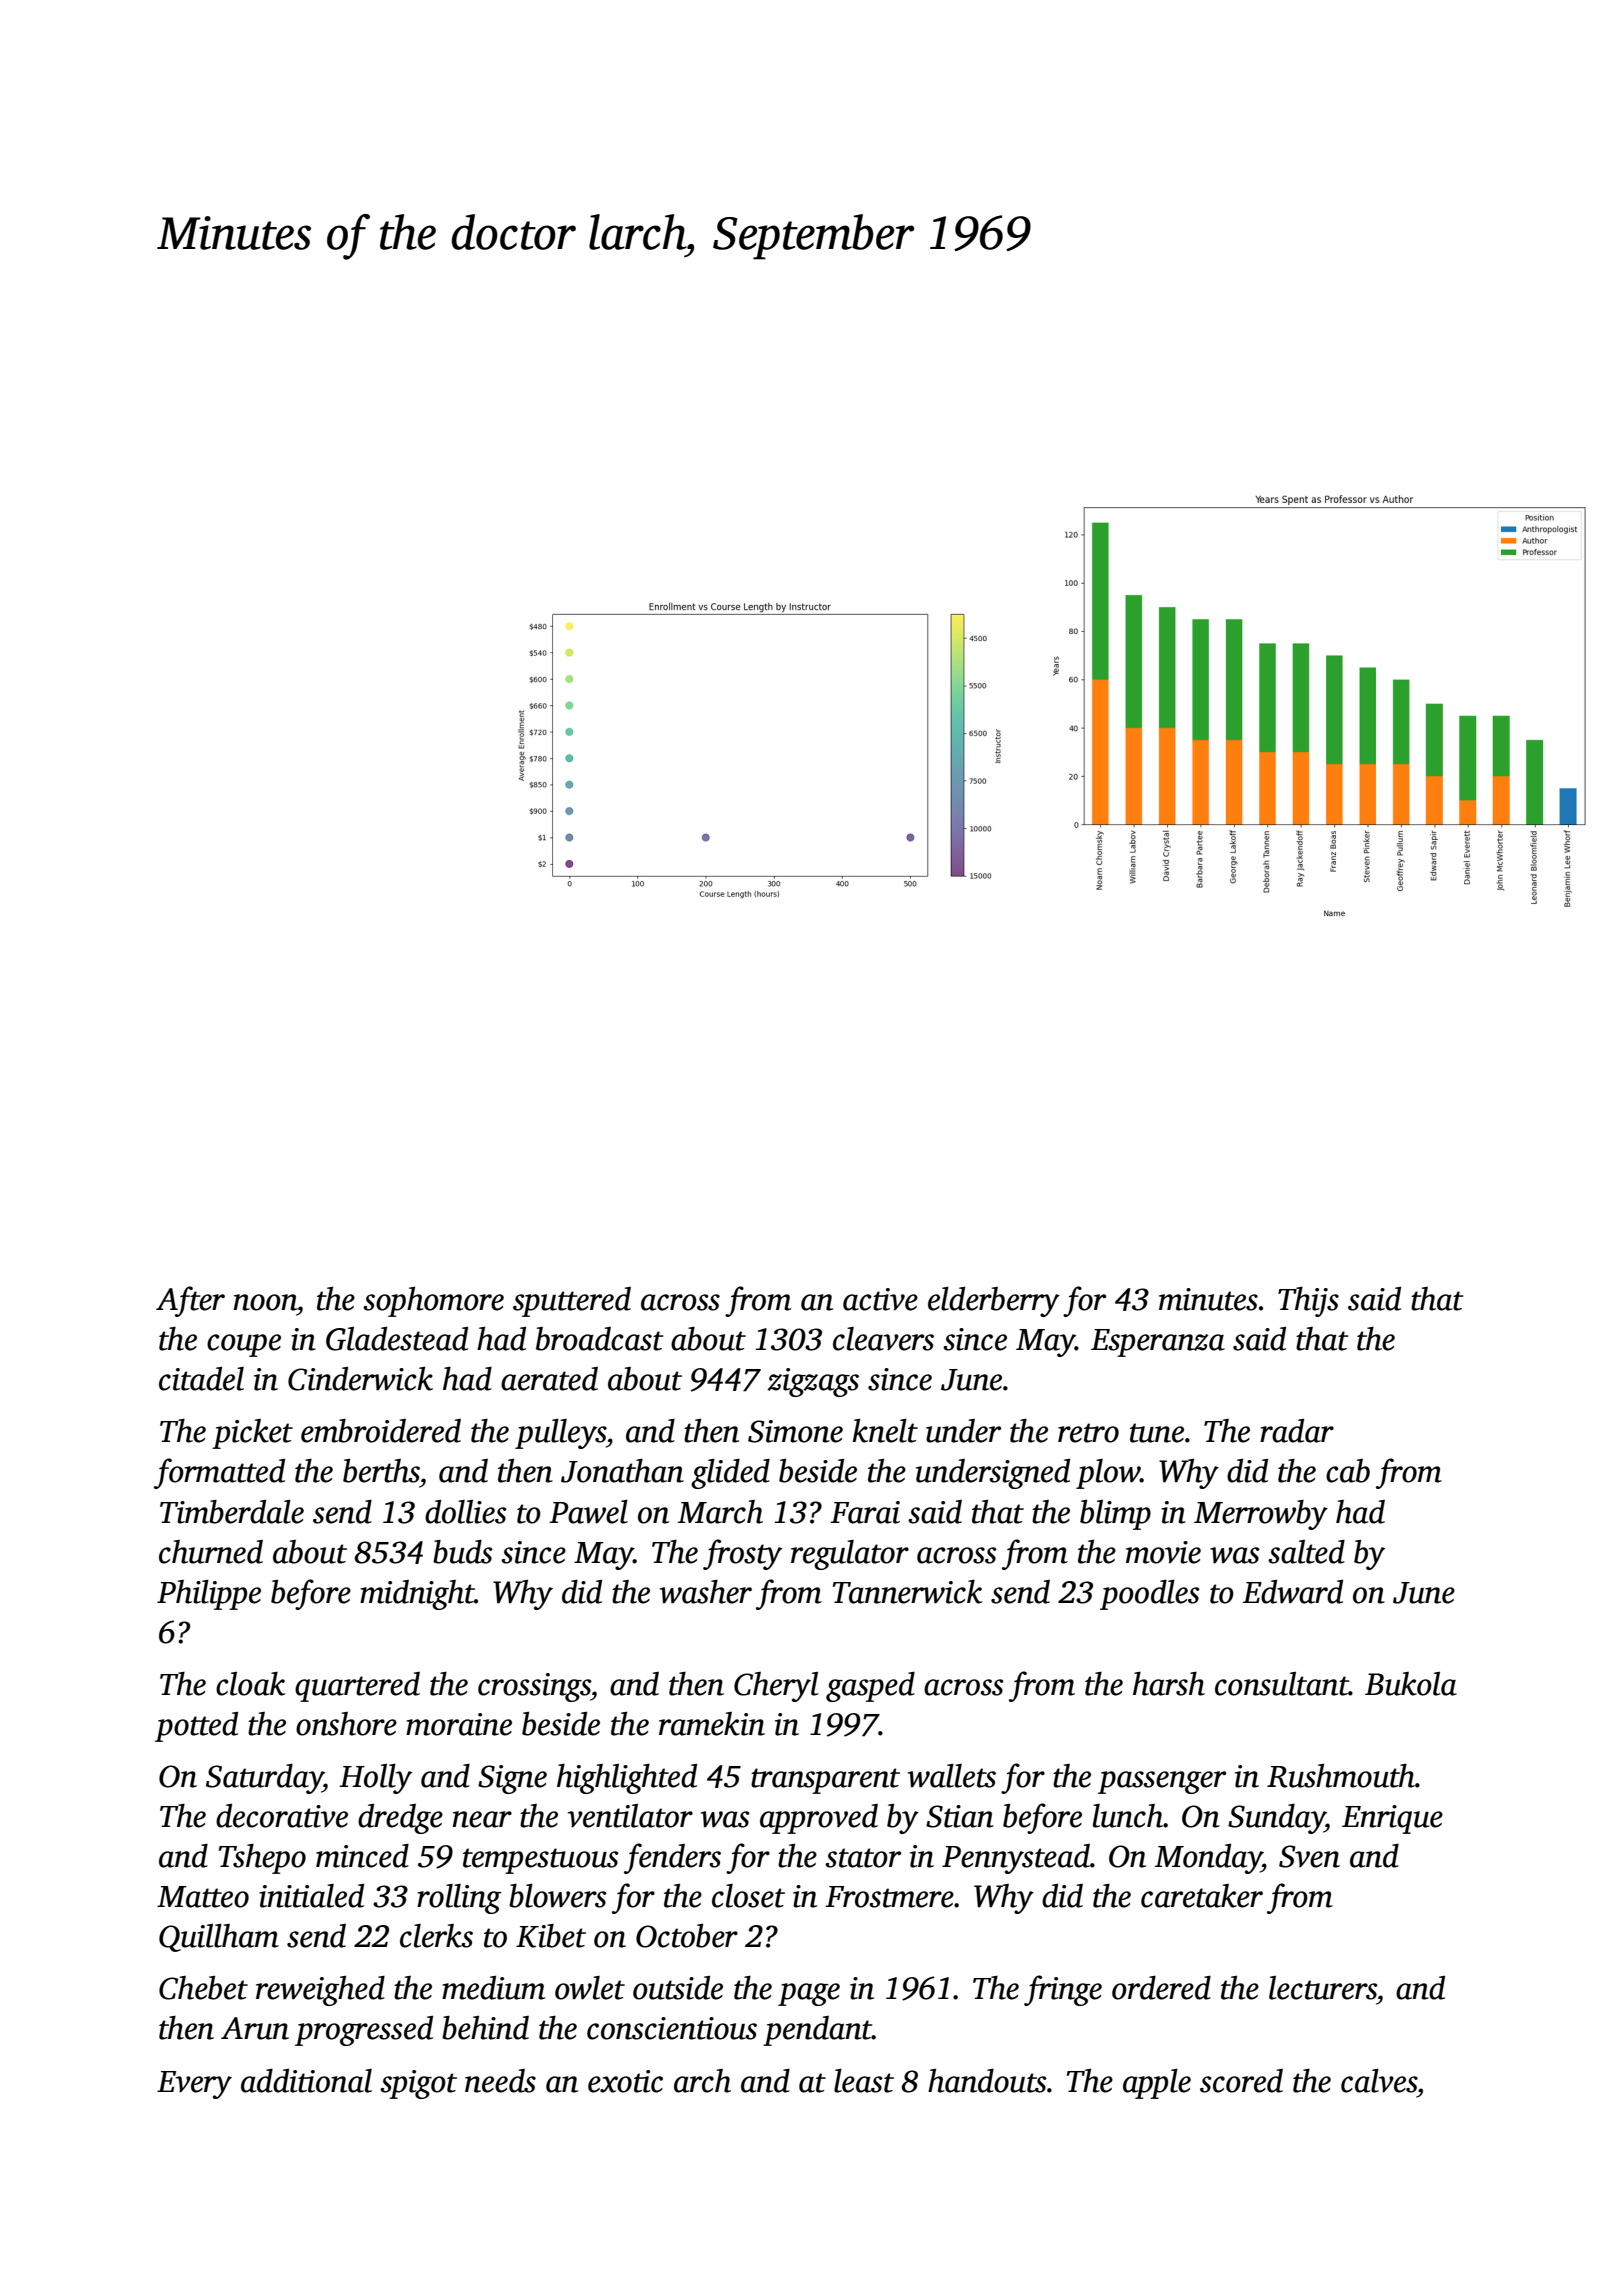  Describe the element at coordinates (1379, 2081) in the screenshot. I see `calves` at that location.
